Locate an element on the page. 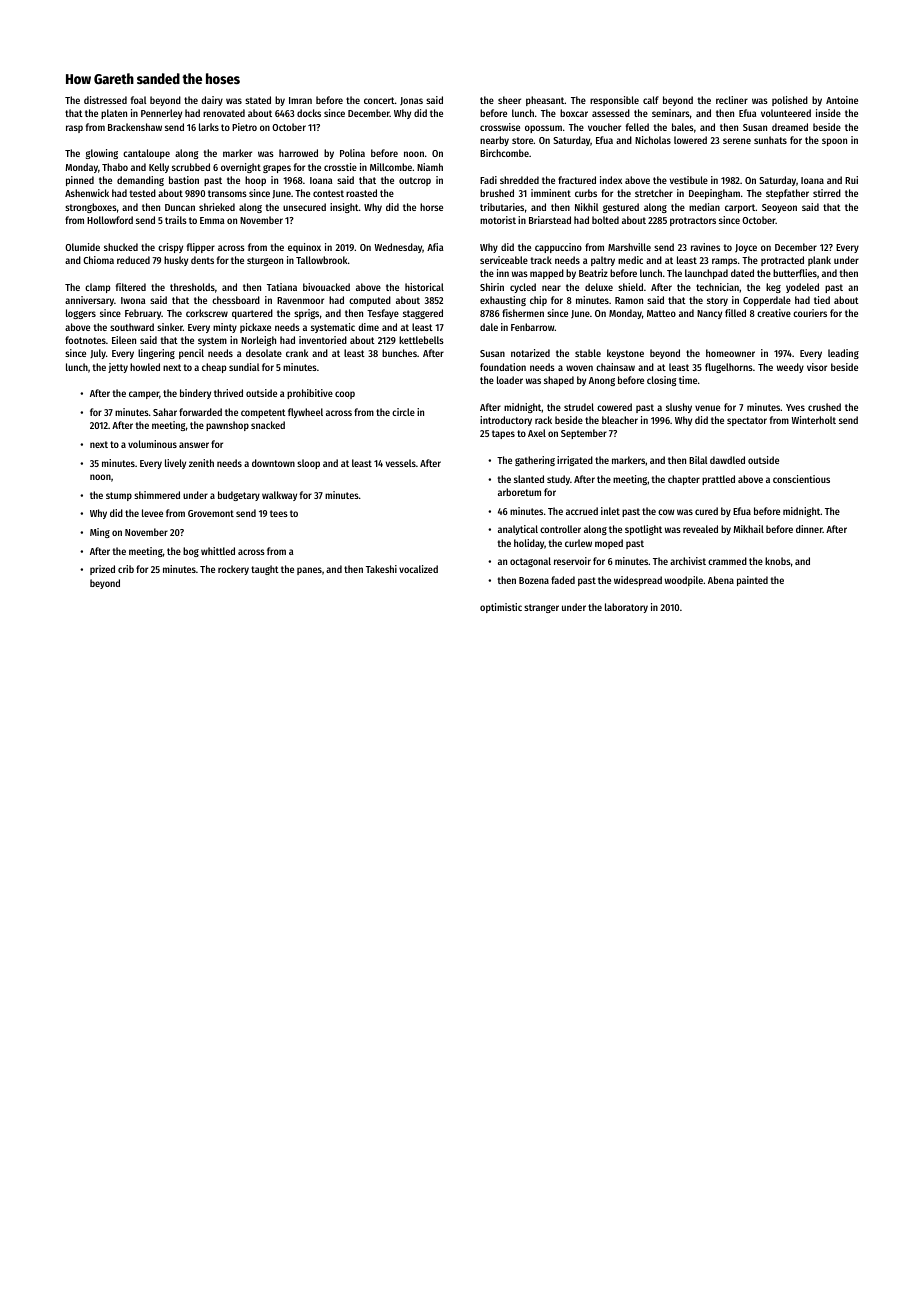 This document has width=924, height=1308. Afia is located at coordinates (435, 247).
